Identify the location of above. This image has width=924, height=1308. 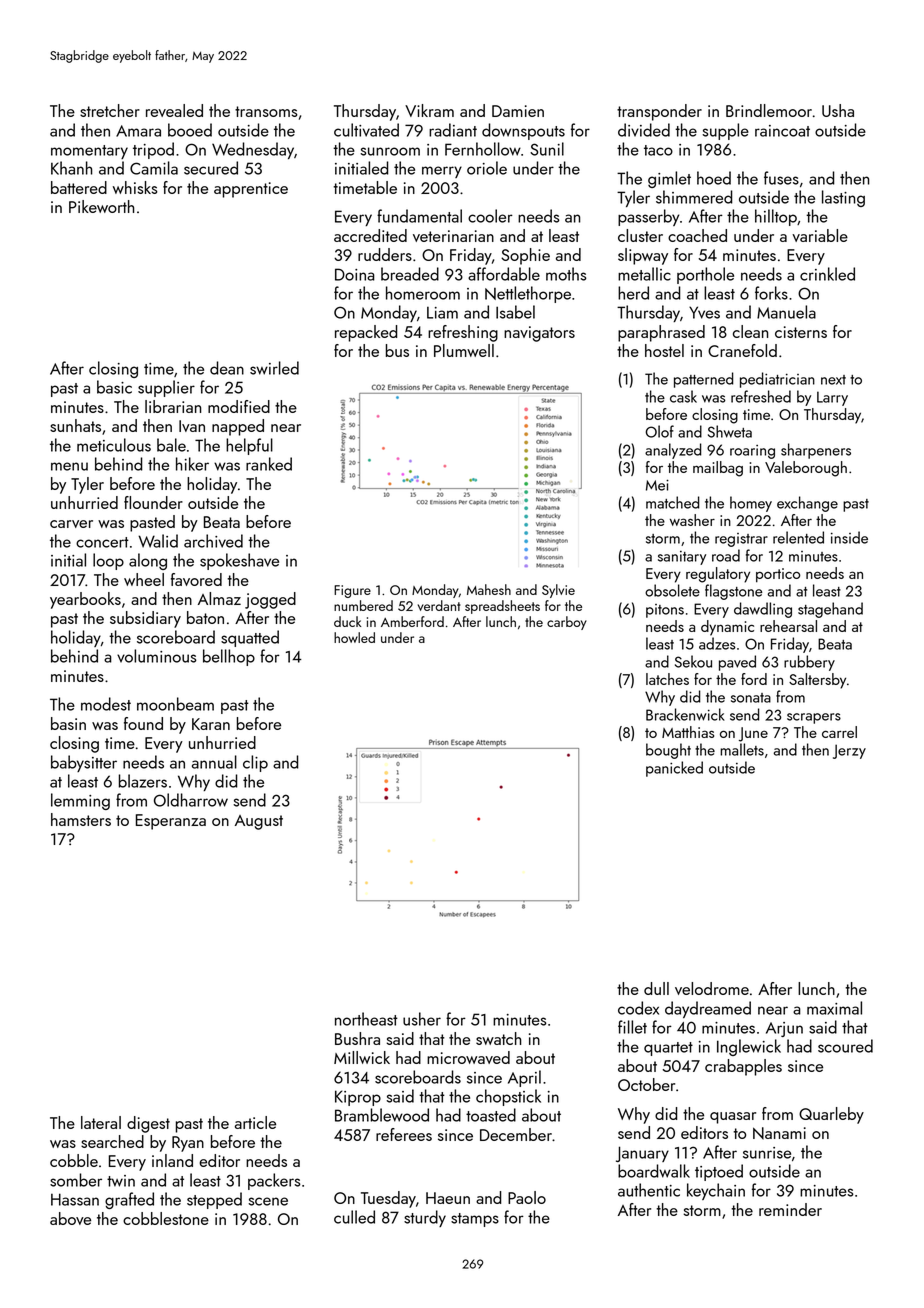
(70, 1218).
